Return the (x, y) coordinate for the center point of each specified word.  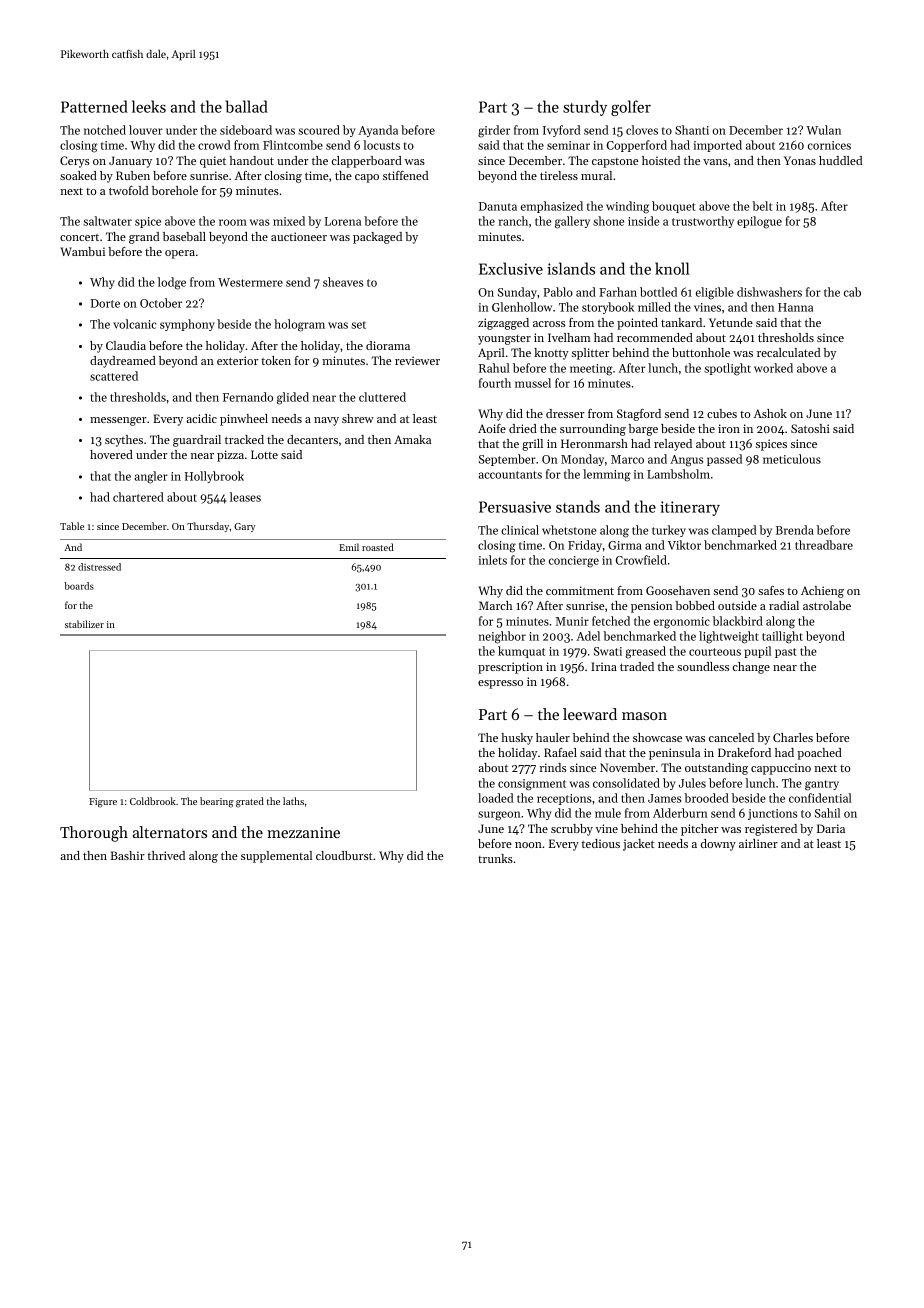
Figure (103, 803)
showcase (657, 737)
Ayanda (378, 131)
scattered (114, 376)
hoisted (661, 160)
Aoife (492, 428)
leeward (590, 714)
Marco (627, 459)
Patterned (94, 106)
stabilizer (84, 624)
